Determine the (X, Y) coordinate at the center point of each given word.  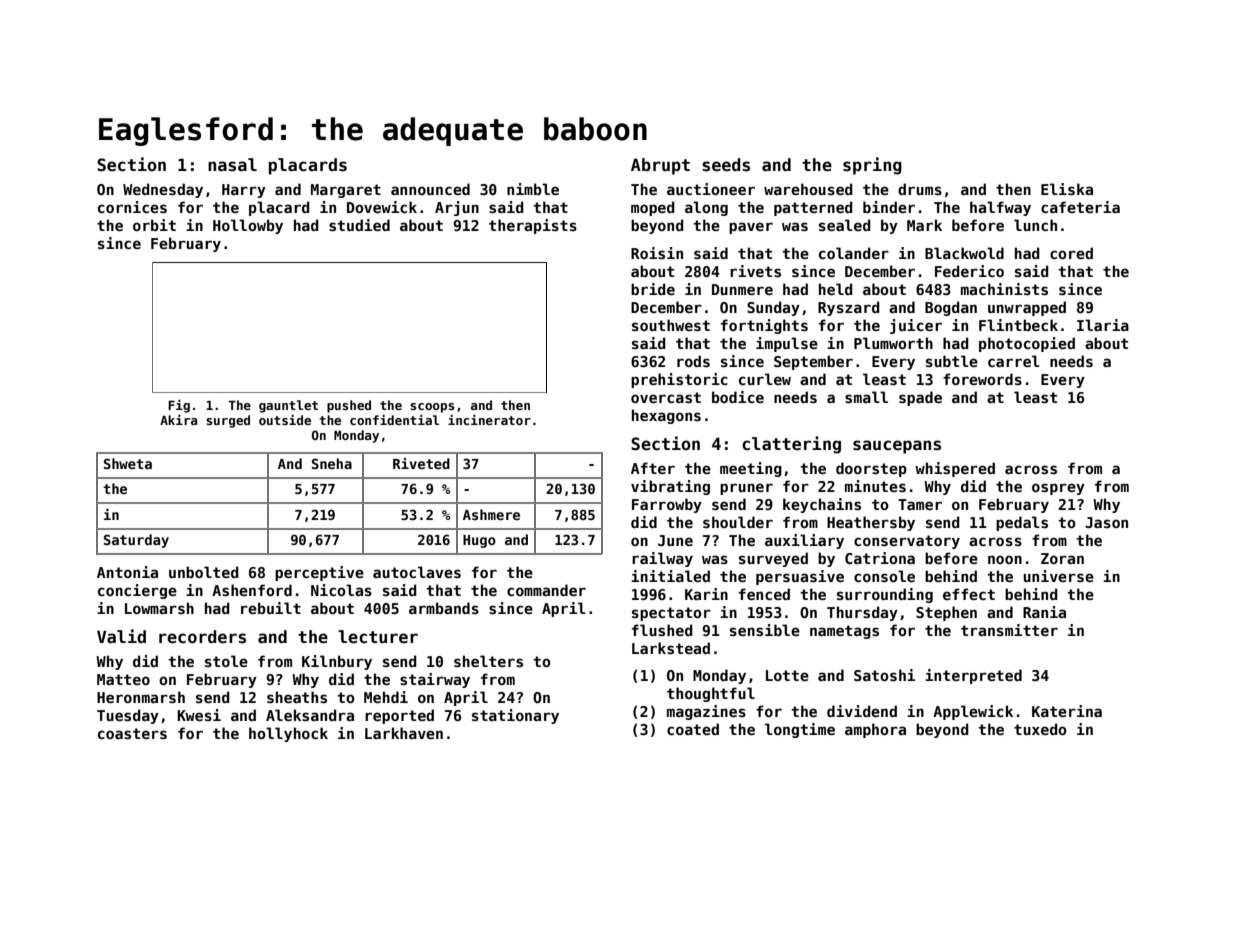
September (813, 362)
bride (653, 289)
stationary (515, 716)
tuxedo (1040, 729)
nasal (232, 165)
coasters (132, 733)
